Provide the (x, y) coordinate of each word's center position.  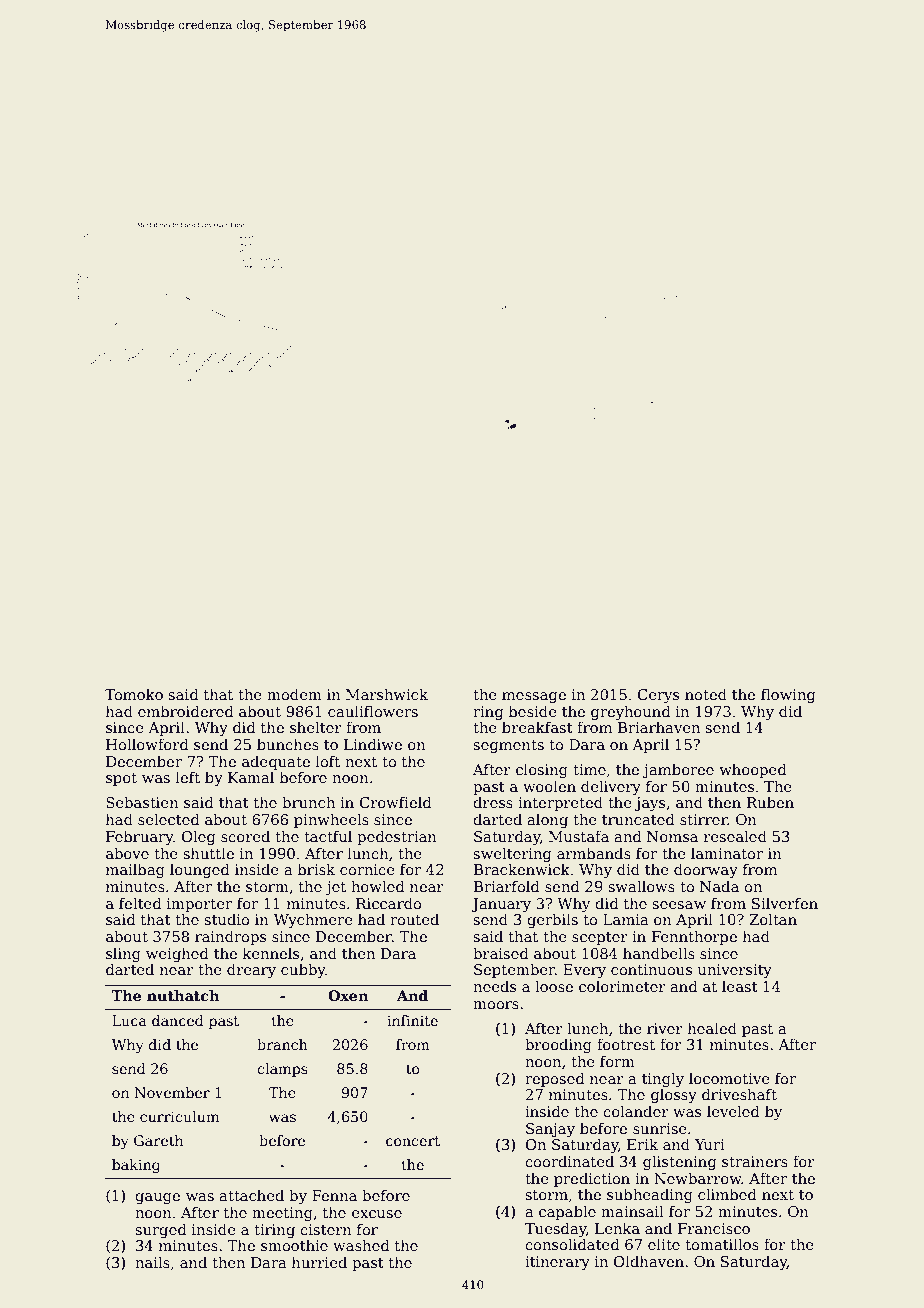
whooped (753, 770)
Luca (129, 1020)
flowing (788, 695)
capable (567, 1212)
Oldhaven (648, 1261)
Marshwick (387, 694)
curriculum (179, 1116)
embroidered (186, 711)
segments (508, 746)
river (665, 1028)
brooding (558, 1045)
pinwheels (331, 820)
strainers (755, 1161)
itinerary (557, 1263)
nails (152, 1262)
